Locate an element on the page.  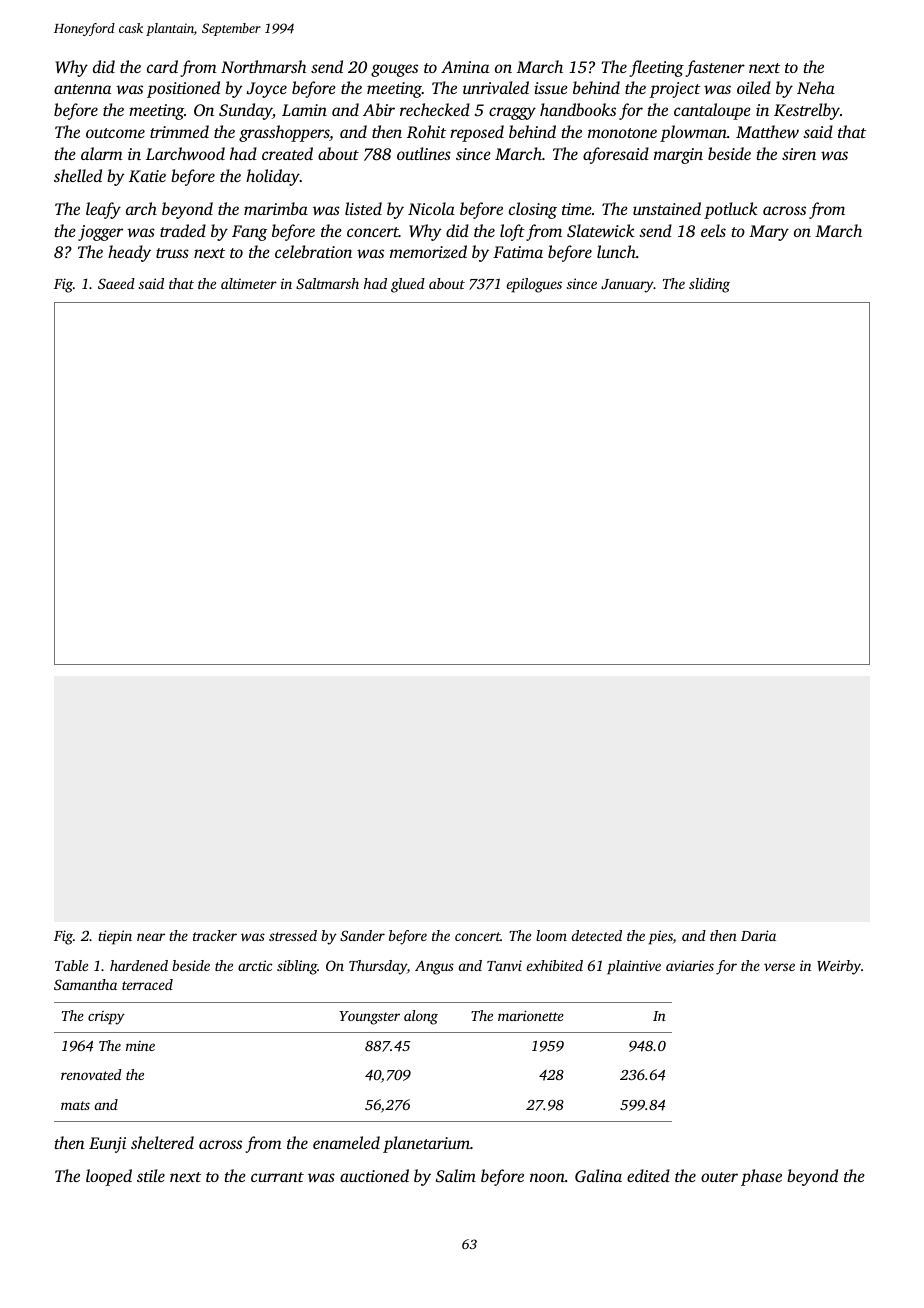
reposed is located at coordinates (477, 133).
